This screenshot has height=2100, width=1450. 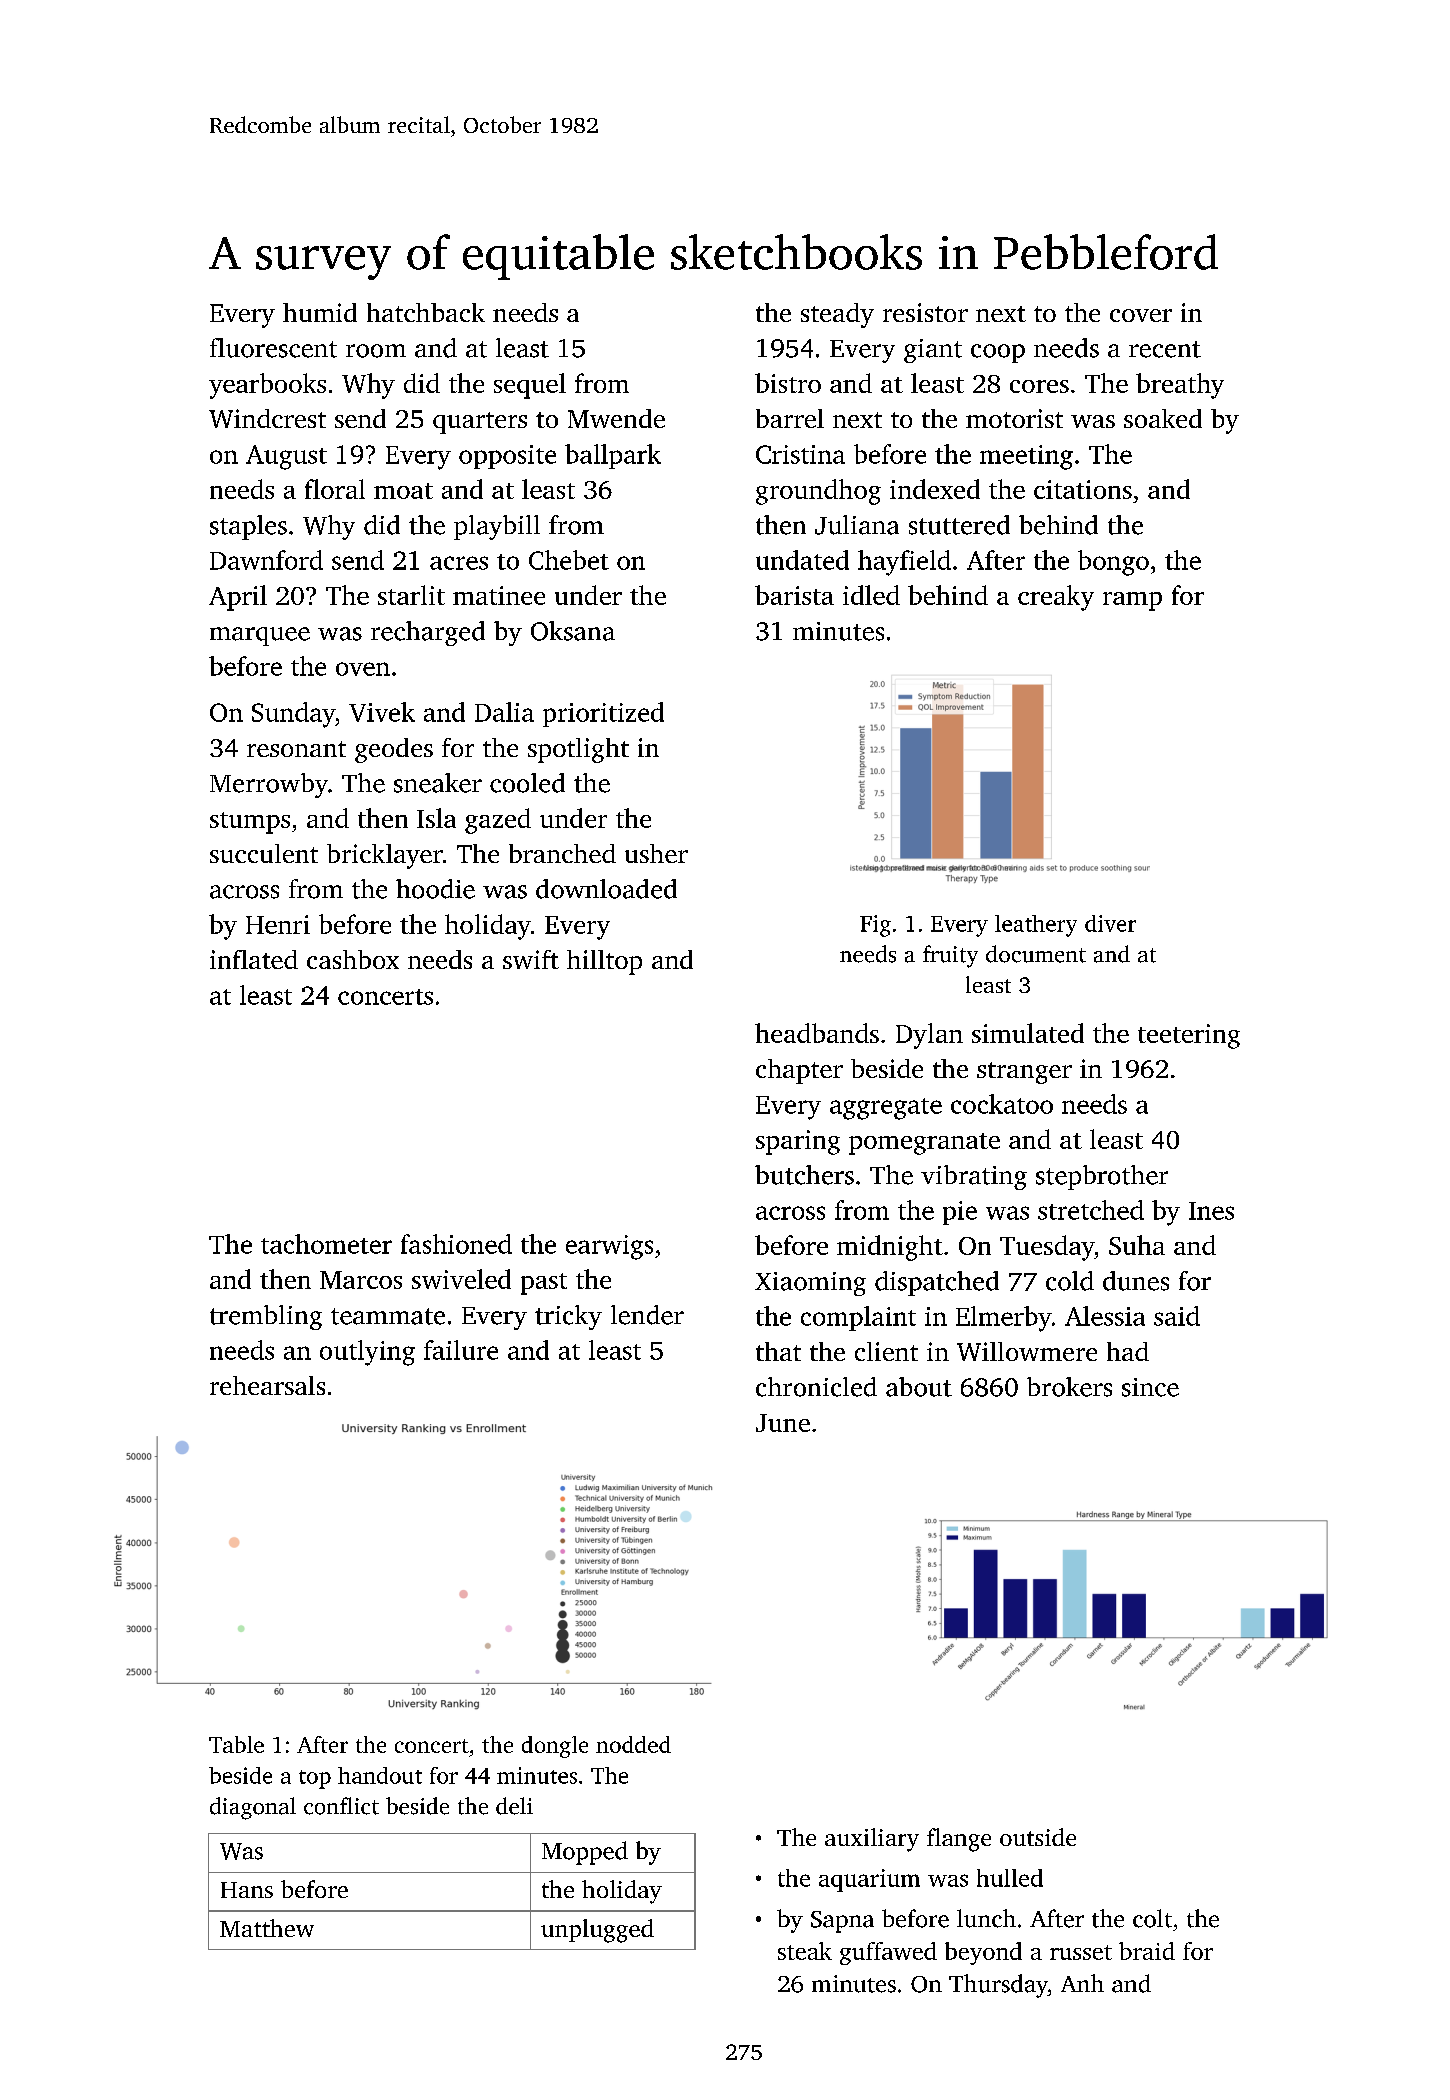 I want to click on steady, so click(x=837, y=315).
